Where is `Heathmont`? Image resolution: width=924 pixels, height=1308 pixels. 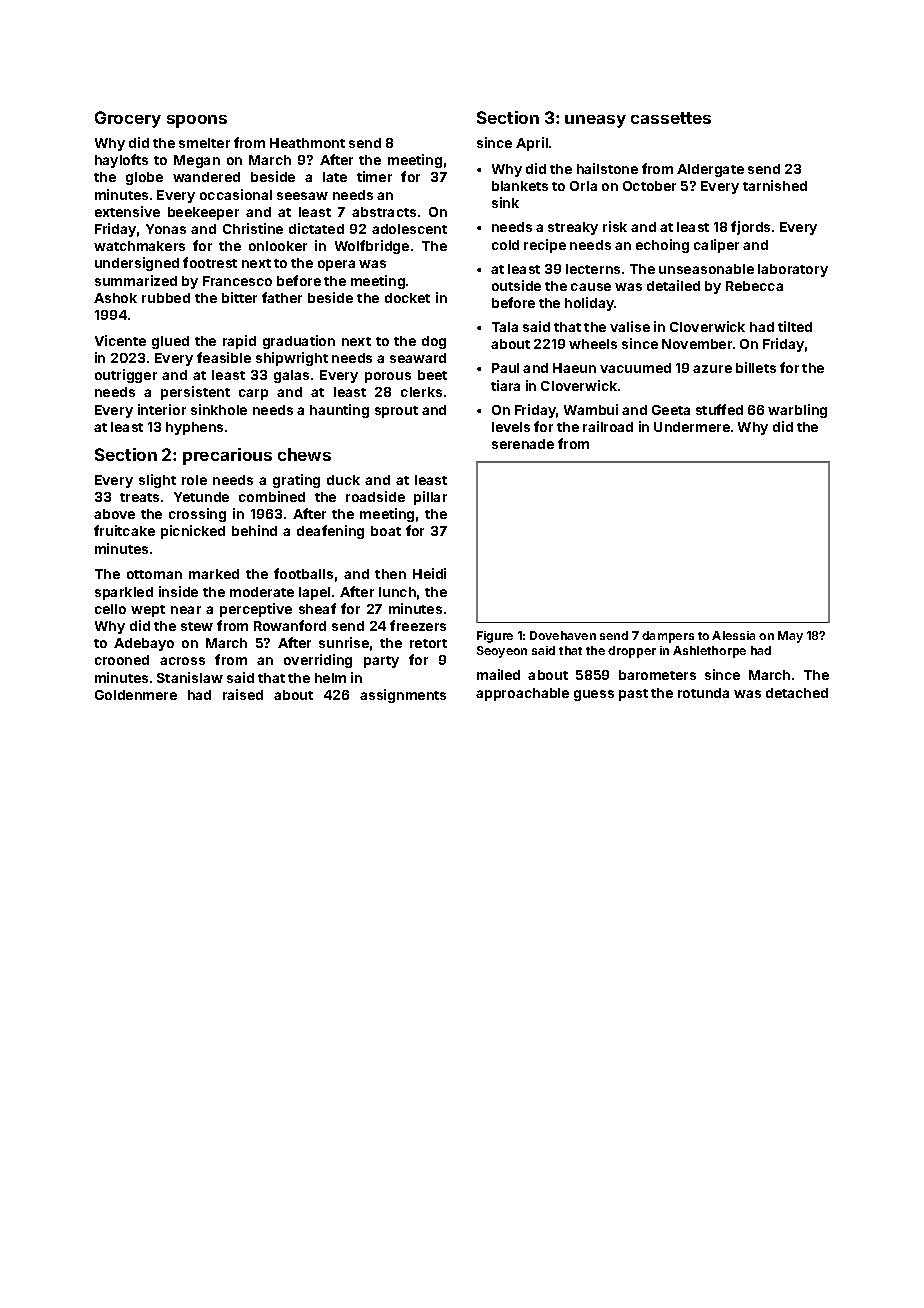 Heathmont is located at coordinates (307, 143).
